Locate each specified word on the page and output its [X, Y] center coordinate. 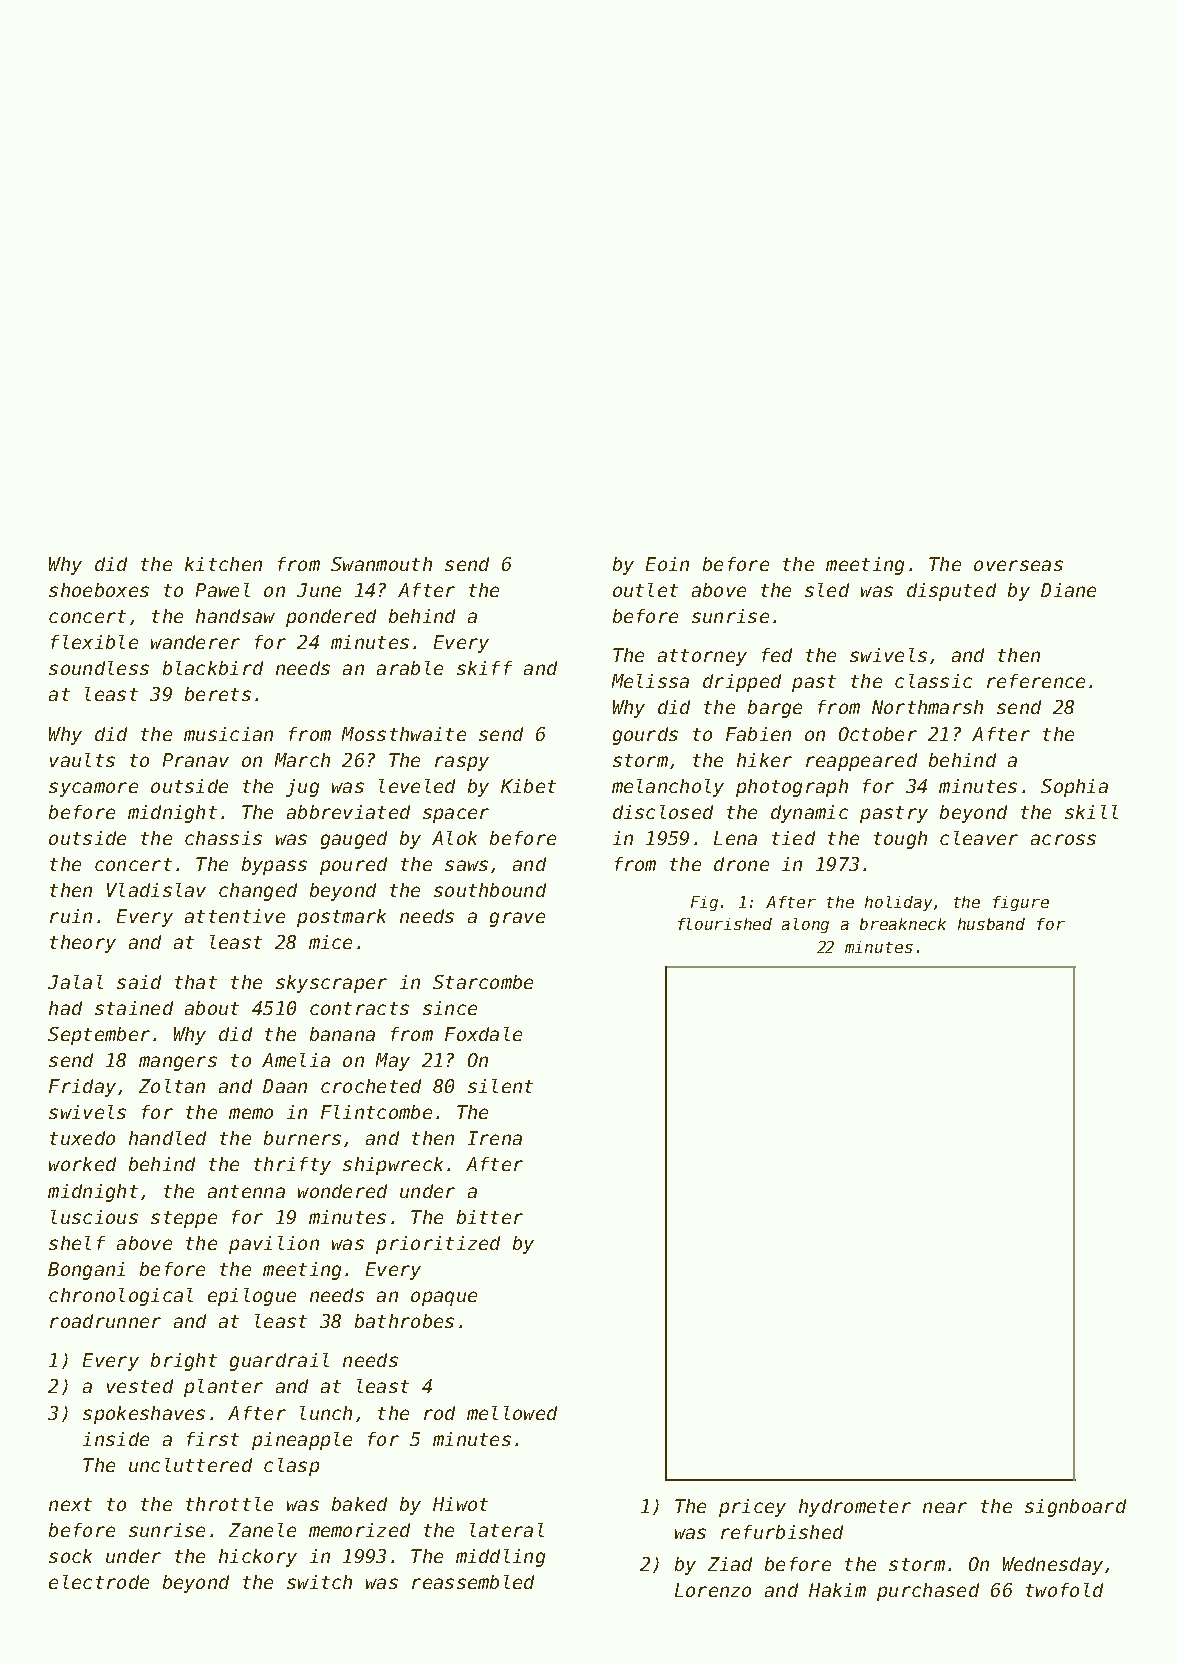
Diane [1068, 590]
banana [342, 1034]
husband [991, 924]
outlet [645, 590]
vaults [82, 760]
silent [500, 1086]
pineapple [302, 1441]
